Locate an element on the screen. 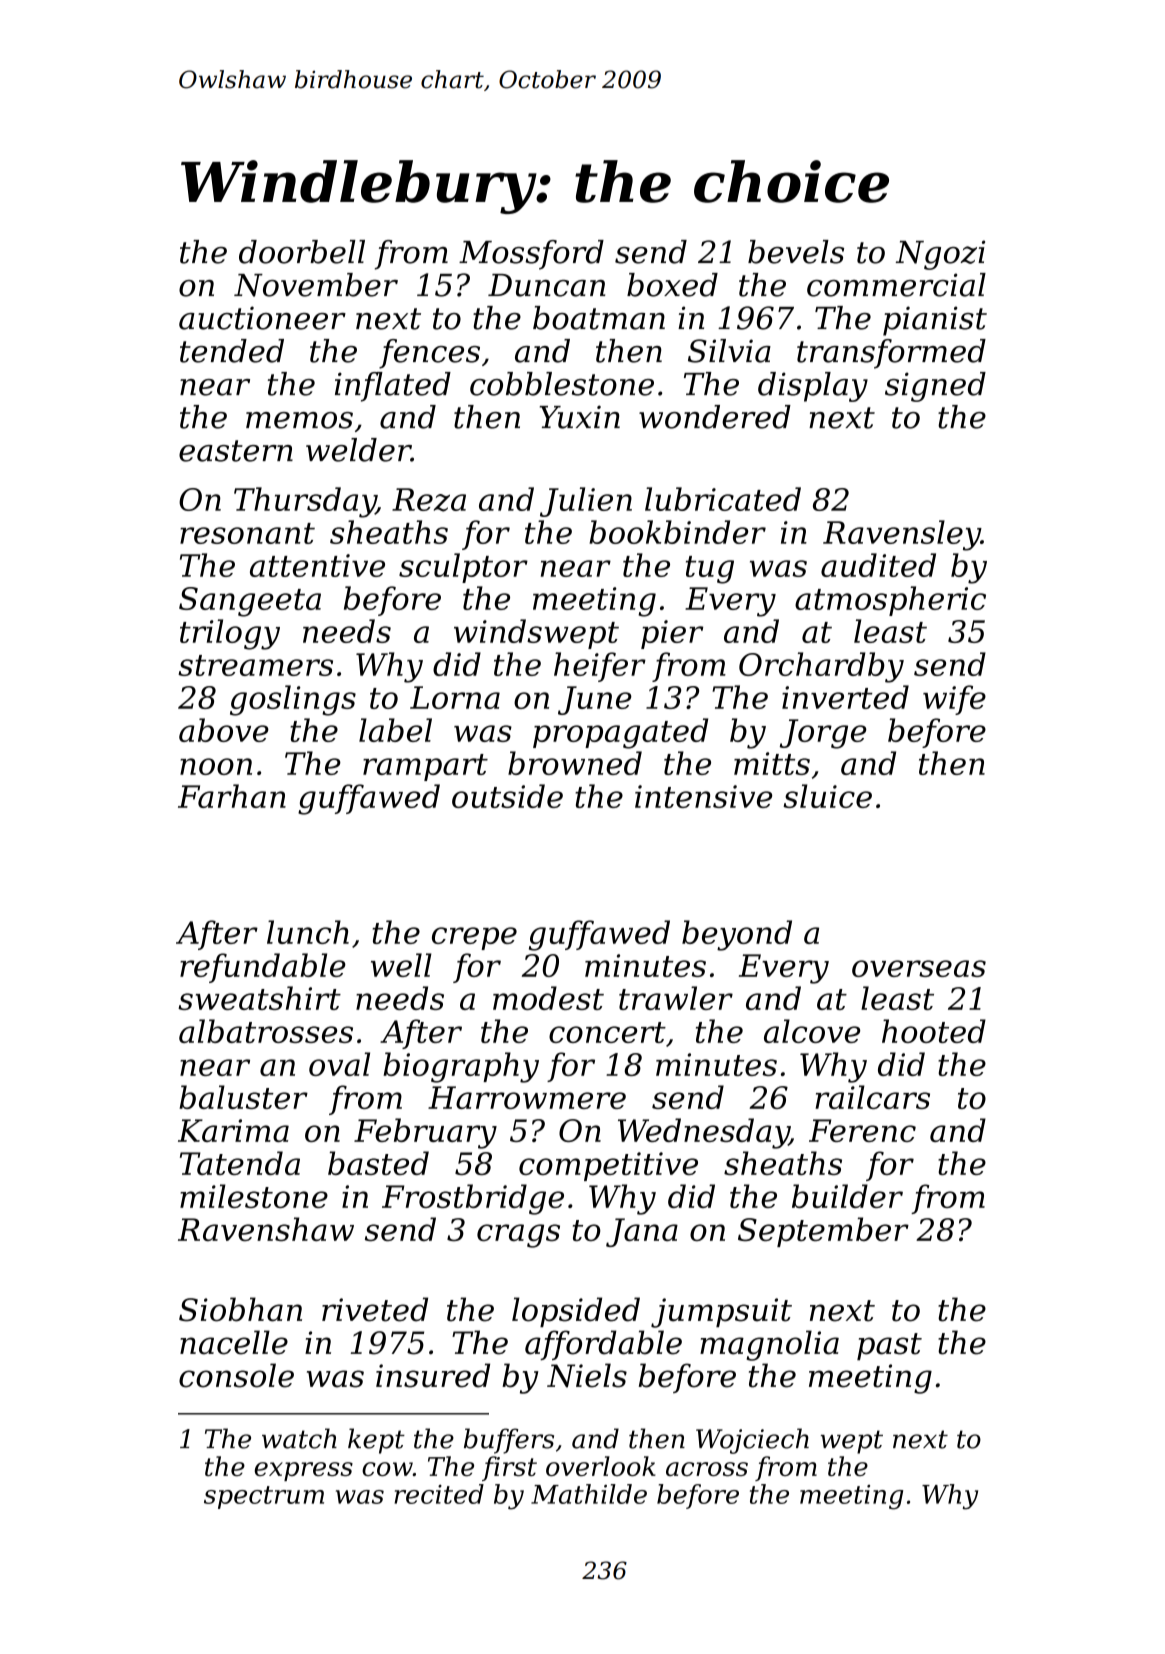 Image resolution: width=1165 pixels, height=1654 pixels. alcove is located at coordinates (812, 1031).
